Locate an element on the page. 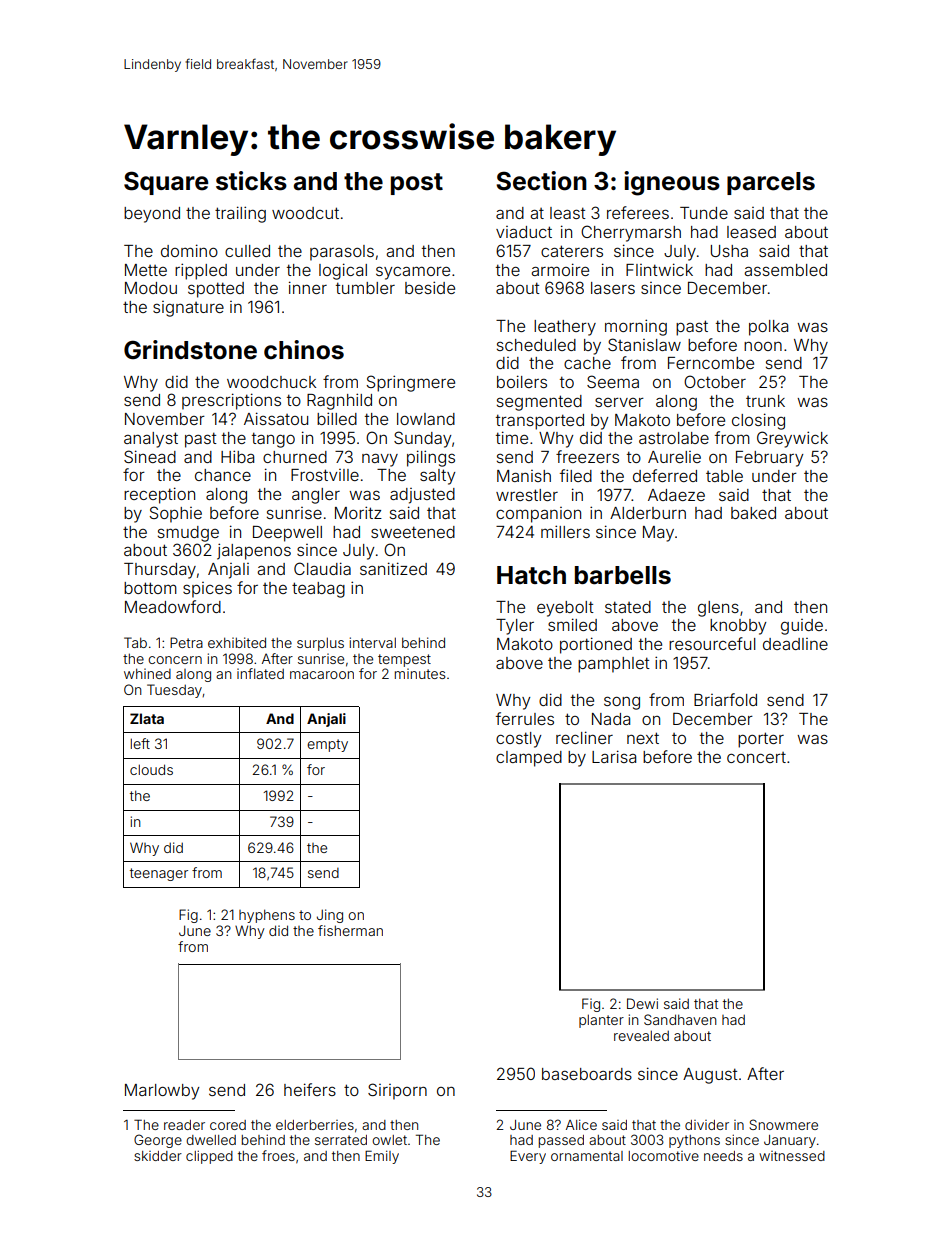  Springmere is located at coordinates (410, 383).
